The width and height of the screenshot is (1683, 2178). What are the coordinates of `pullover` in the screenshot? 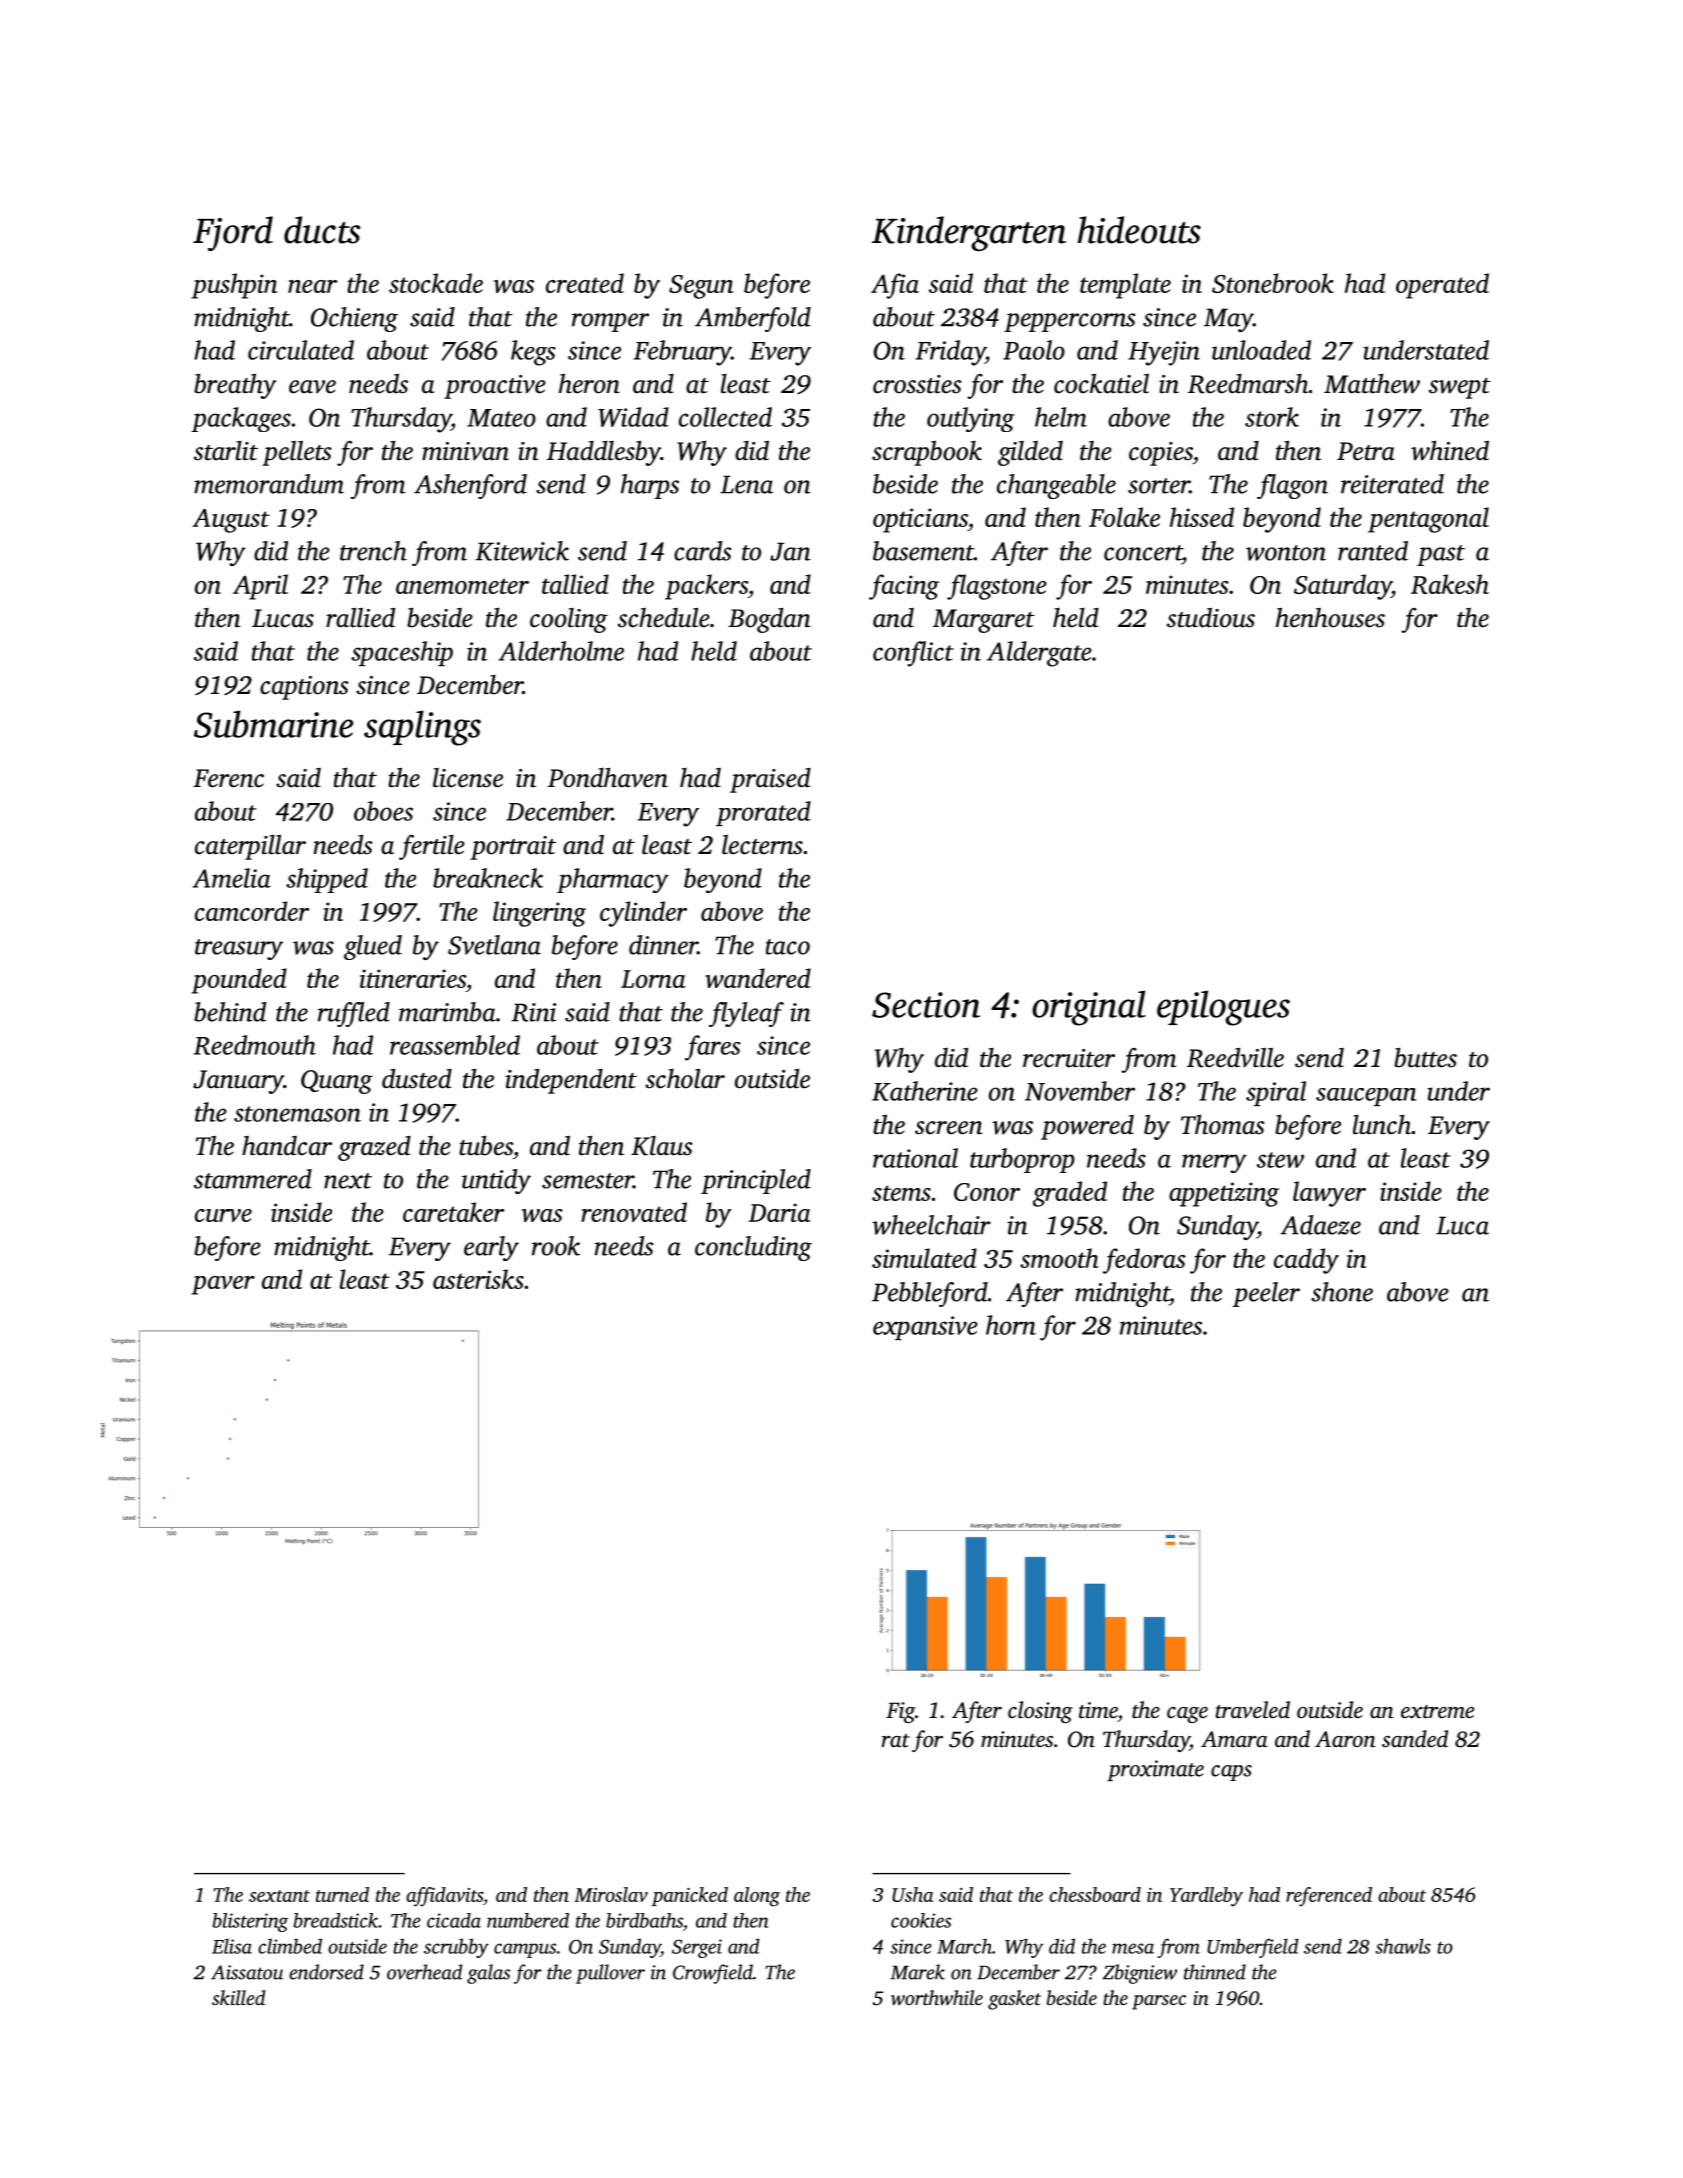 It's located at (610, 1974).
